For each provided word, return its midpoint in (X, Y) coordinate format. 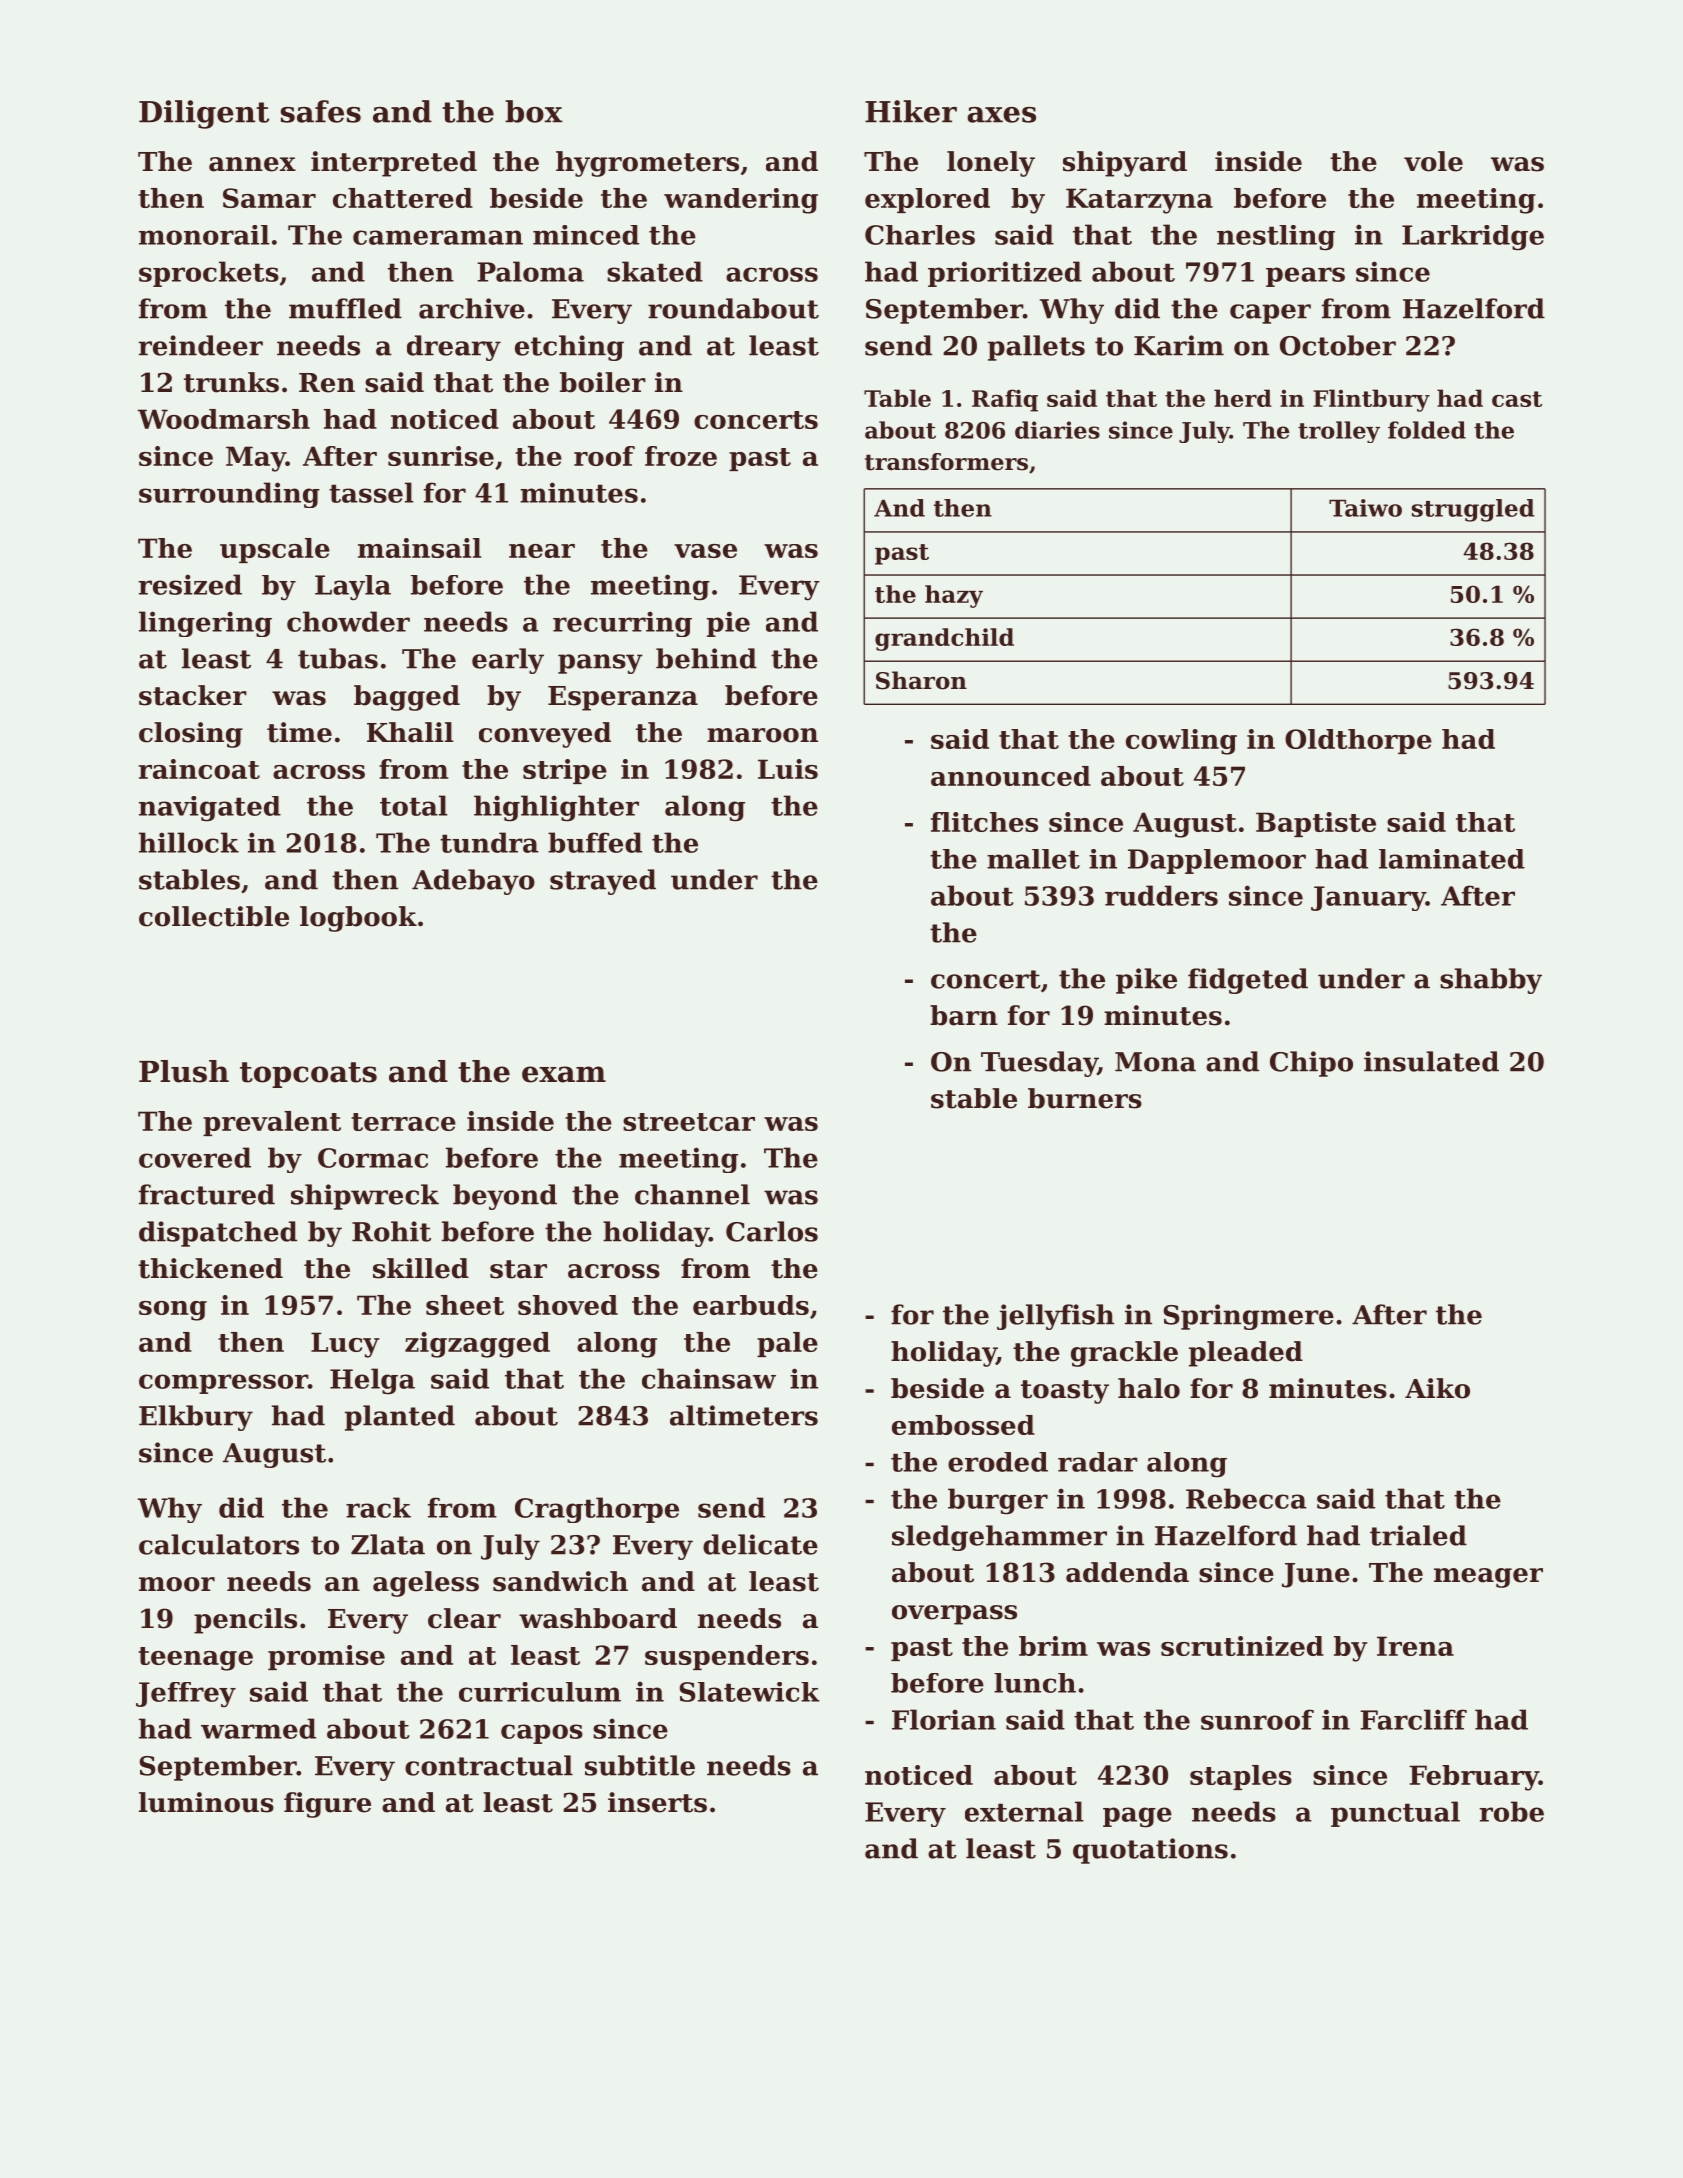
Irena (1415, 1646)
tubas (338, 658)
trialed (1418, 1535)
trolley (1339, 432)
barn (964, 1015)
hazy (954, 596)
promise (326, 1657)
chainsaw (709, 1378)
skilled (421, 1268)
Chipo (1311, 1064)
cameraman (438, 237)
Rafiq (1005, 400)
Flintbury (1371, 400)
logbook (358, 919)
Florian (944, 1719)
